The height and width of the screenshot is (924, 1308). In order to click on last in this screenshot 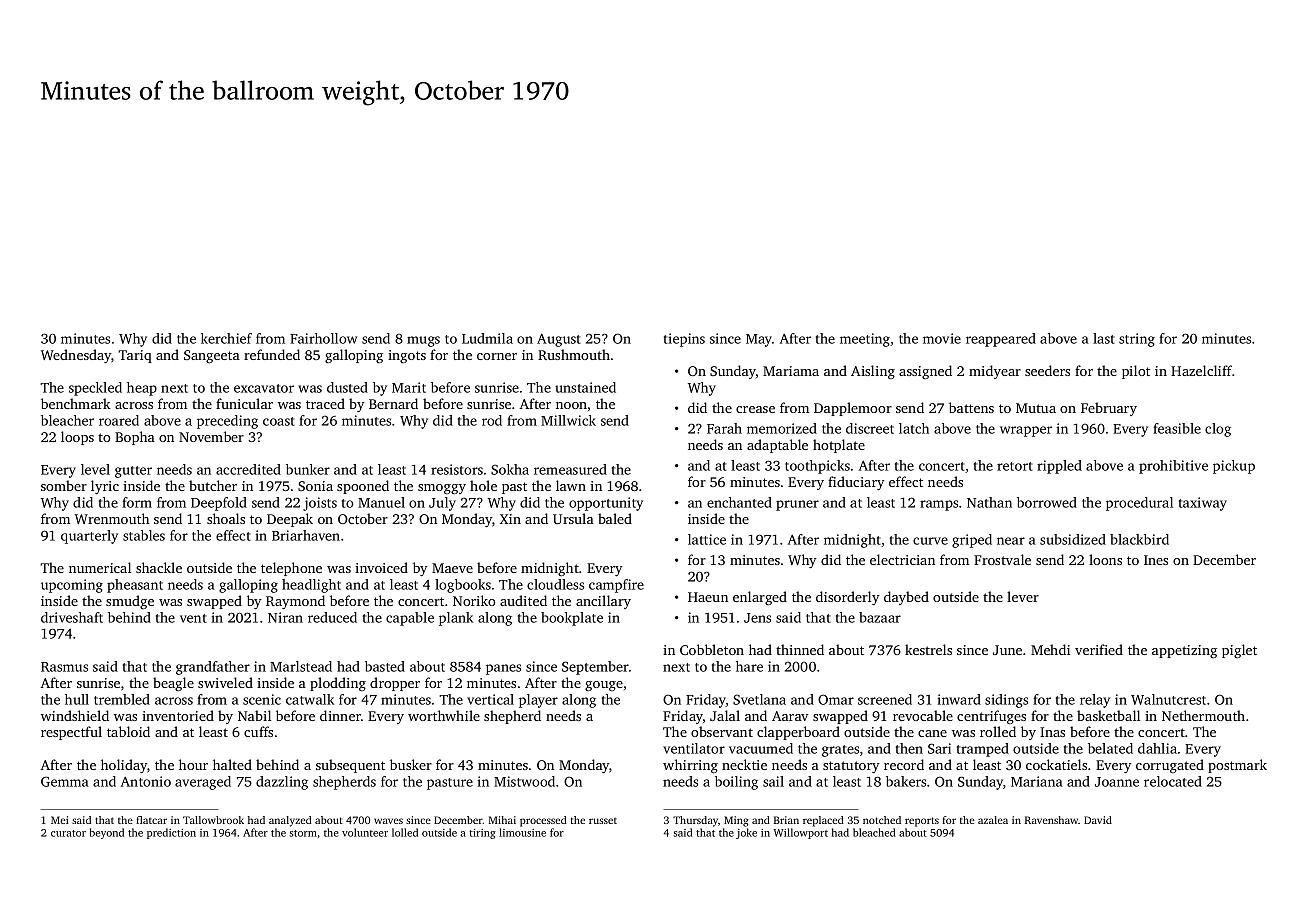, I will do `click(1104, 338)`.
